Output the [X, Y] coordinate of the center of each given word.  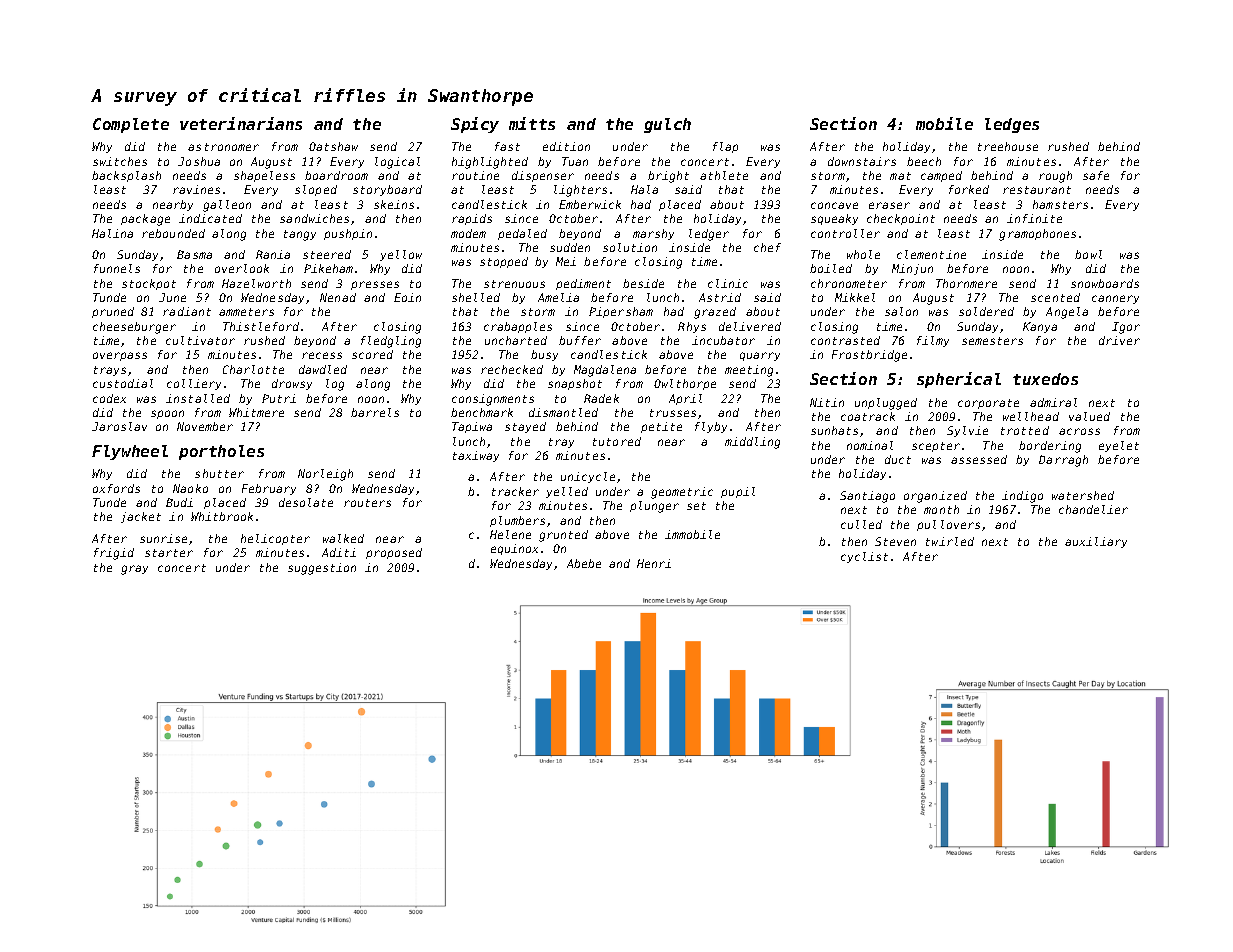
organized [935, 497]
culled [861, 524]
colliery [194, 384]
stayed [525, 427]
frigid [114, 554]
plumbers [517, 521]
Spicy [475, 125]
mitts [532, 123]
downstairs [862, 161]
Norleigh [325, 475]
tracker [515, 491]
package [145, 220]
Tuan [575, 161]
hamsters [1060, 204]
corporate [988, 404]
